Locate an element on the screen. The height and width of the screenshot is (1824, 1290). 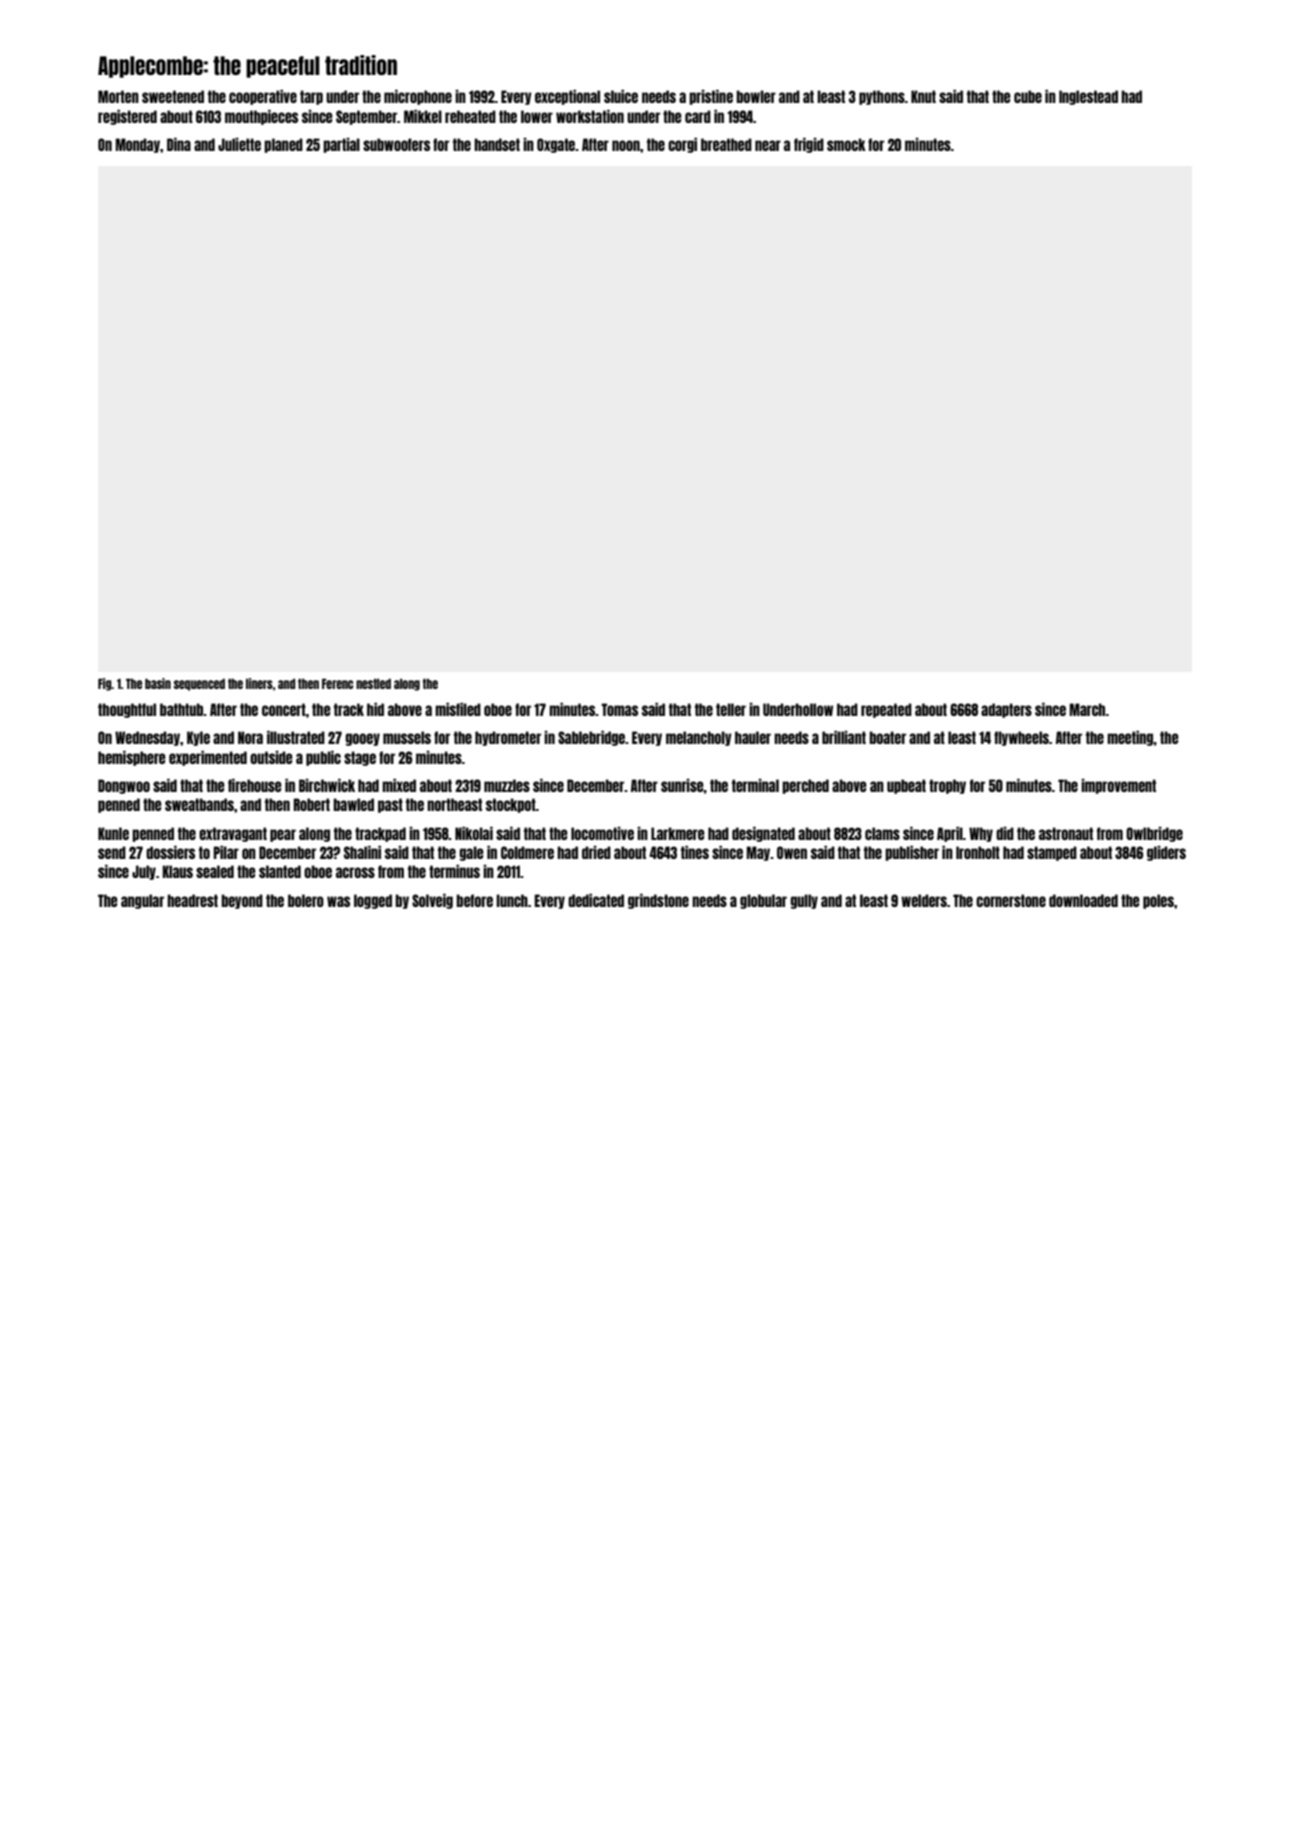
liners is located at coordinates (259, 683).
